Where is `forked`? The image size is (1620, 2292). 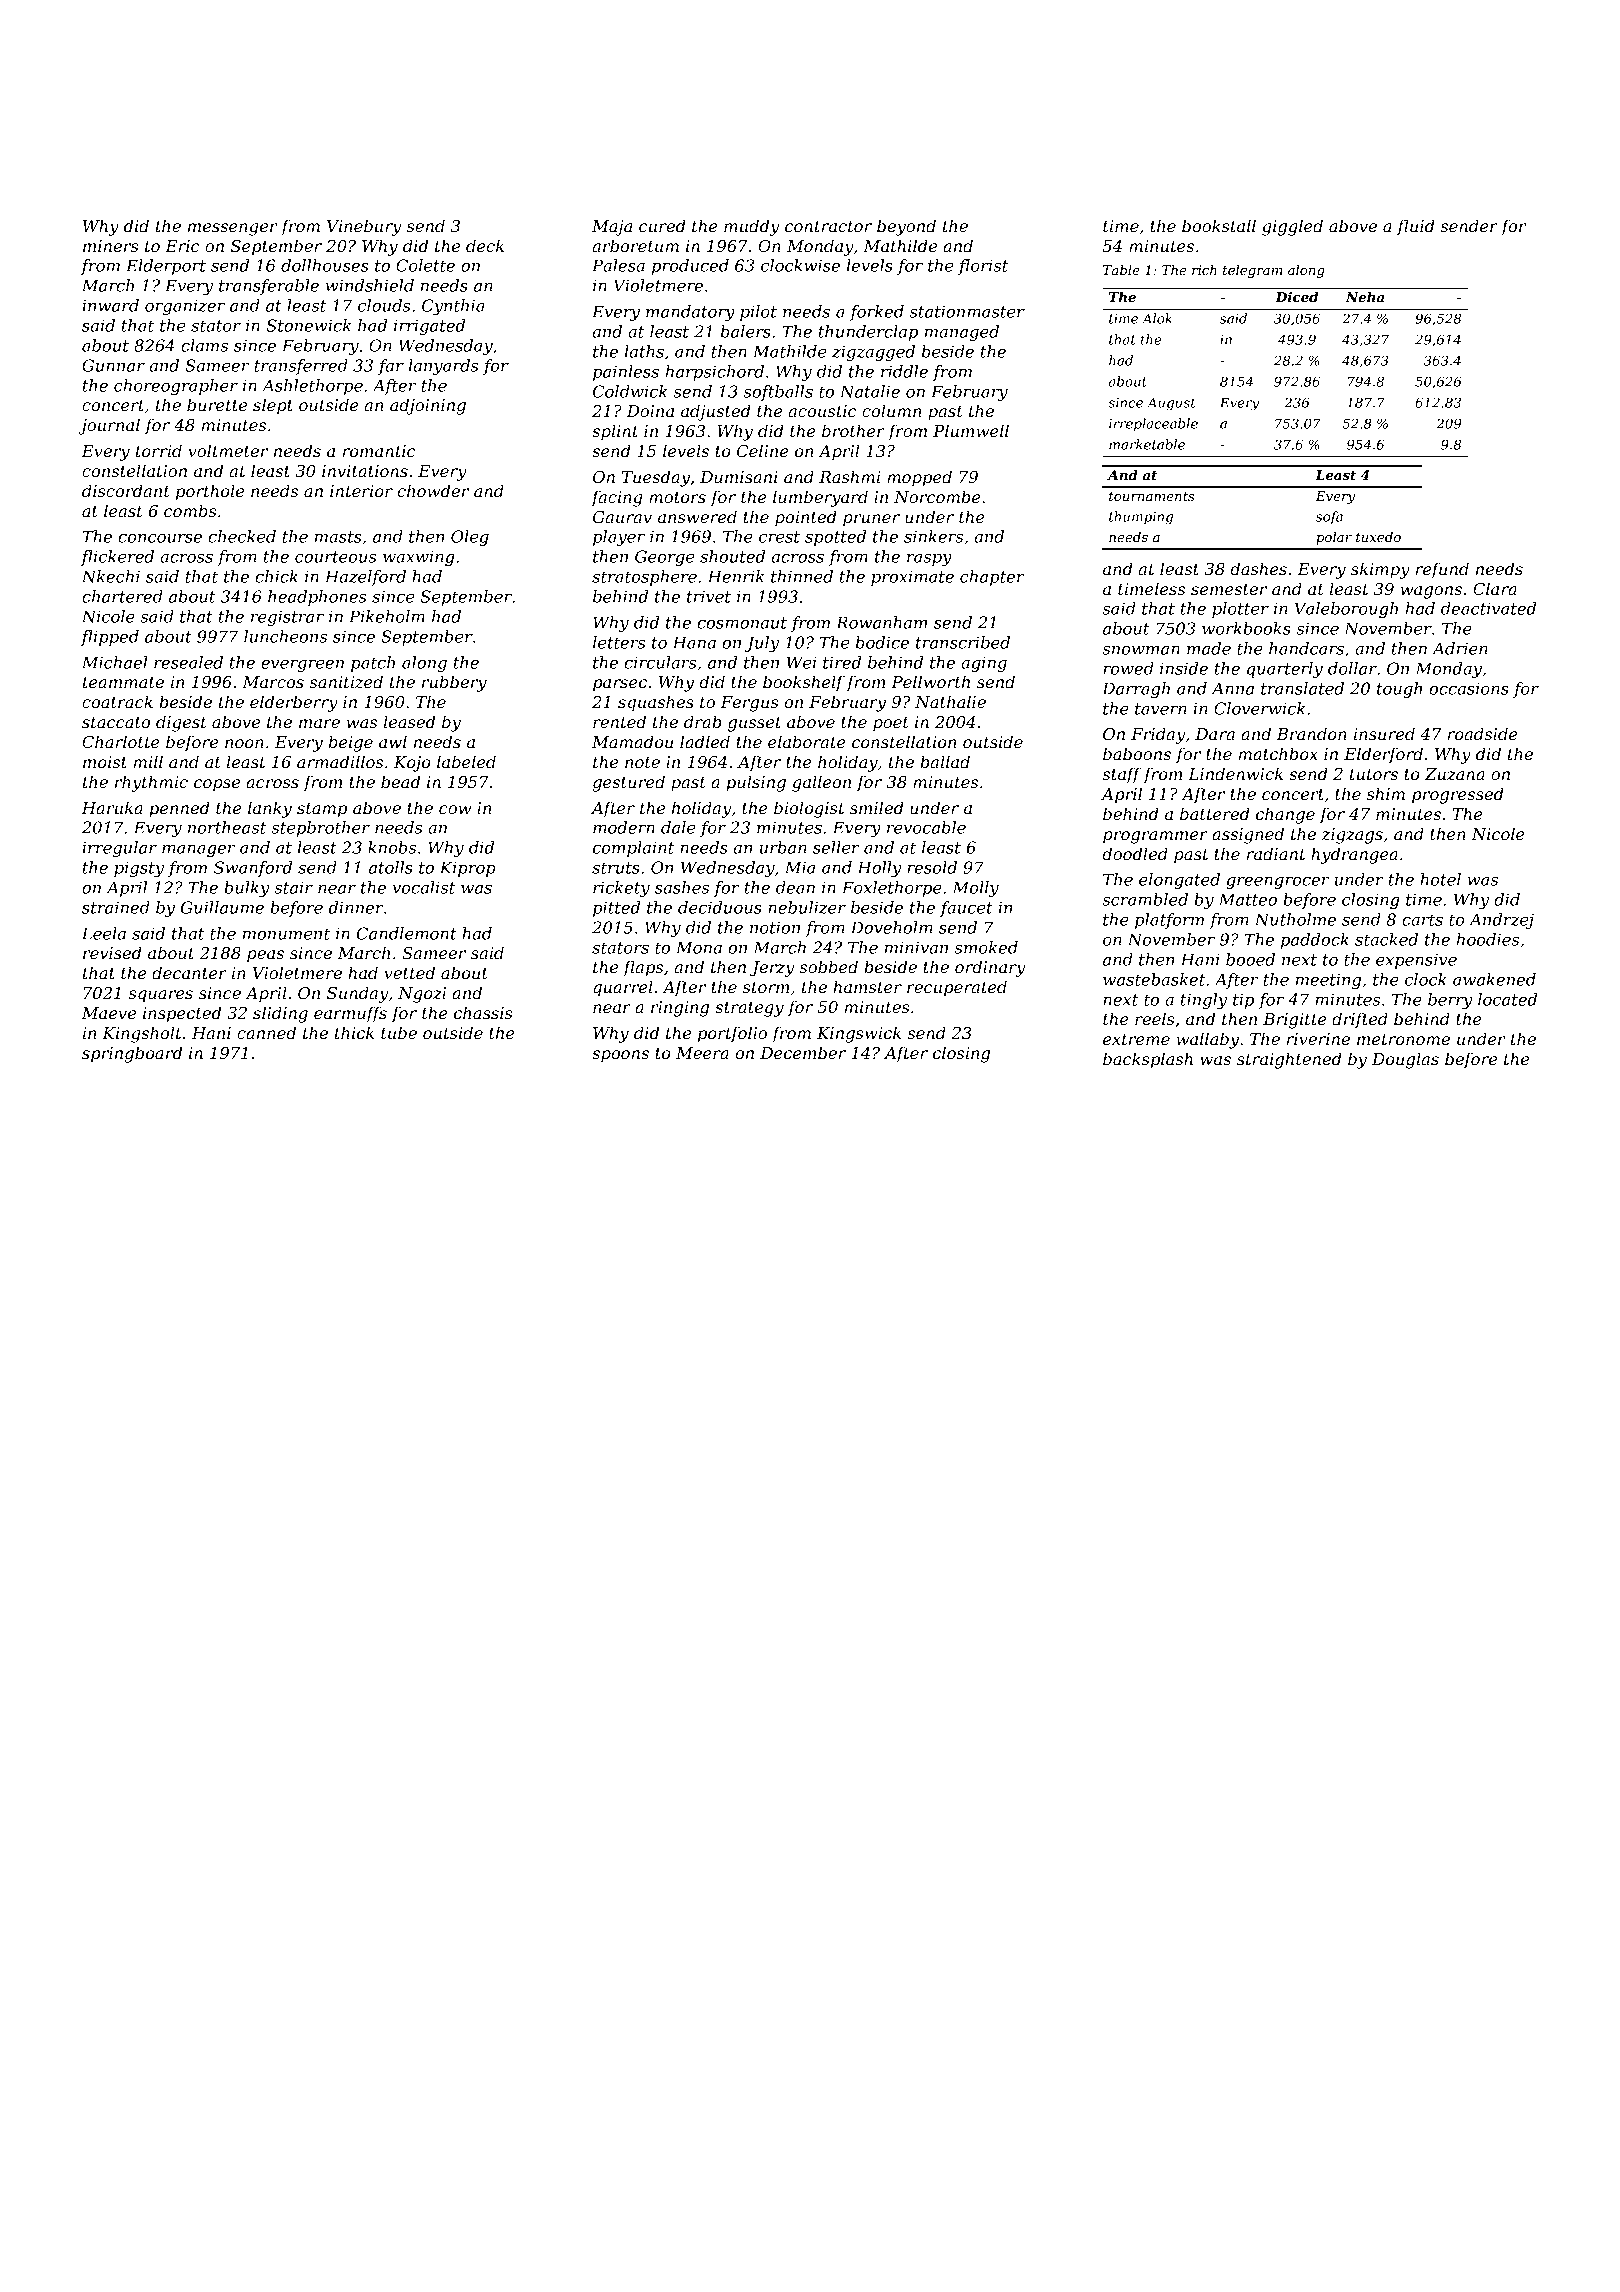
forked is located at coordinates (877, 313).
